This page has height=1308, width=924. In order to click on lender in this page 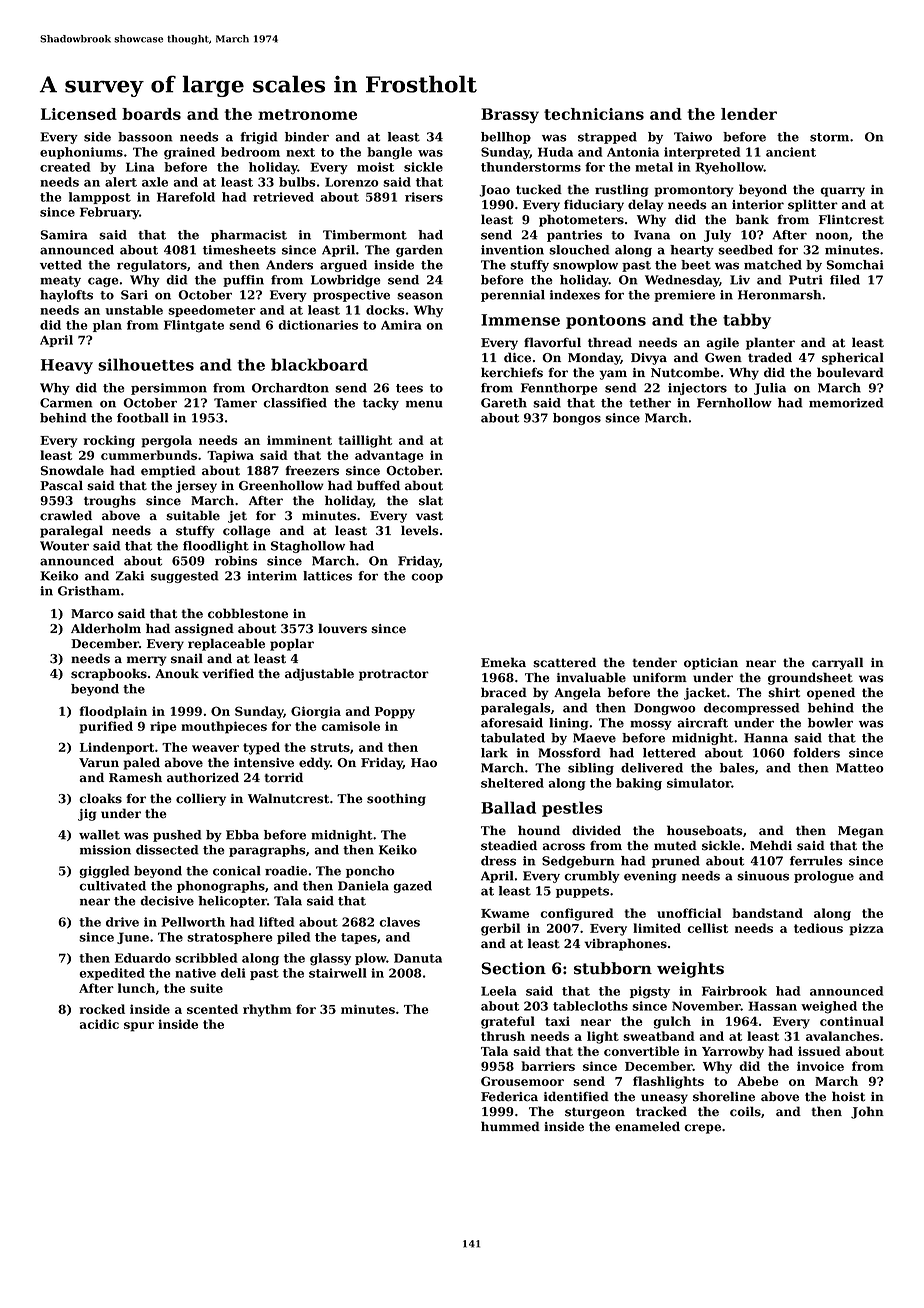, I will do `click(749, 114)`.
